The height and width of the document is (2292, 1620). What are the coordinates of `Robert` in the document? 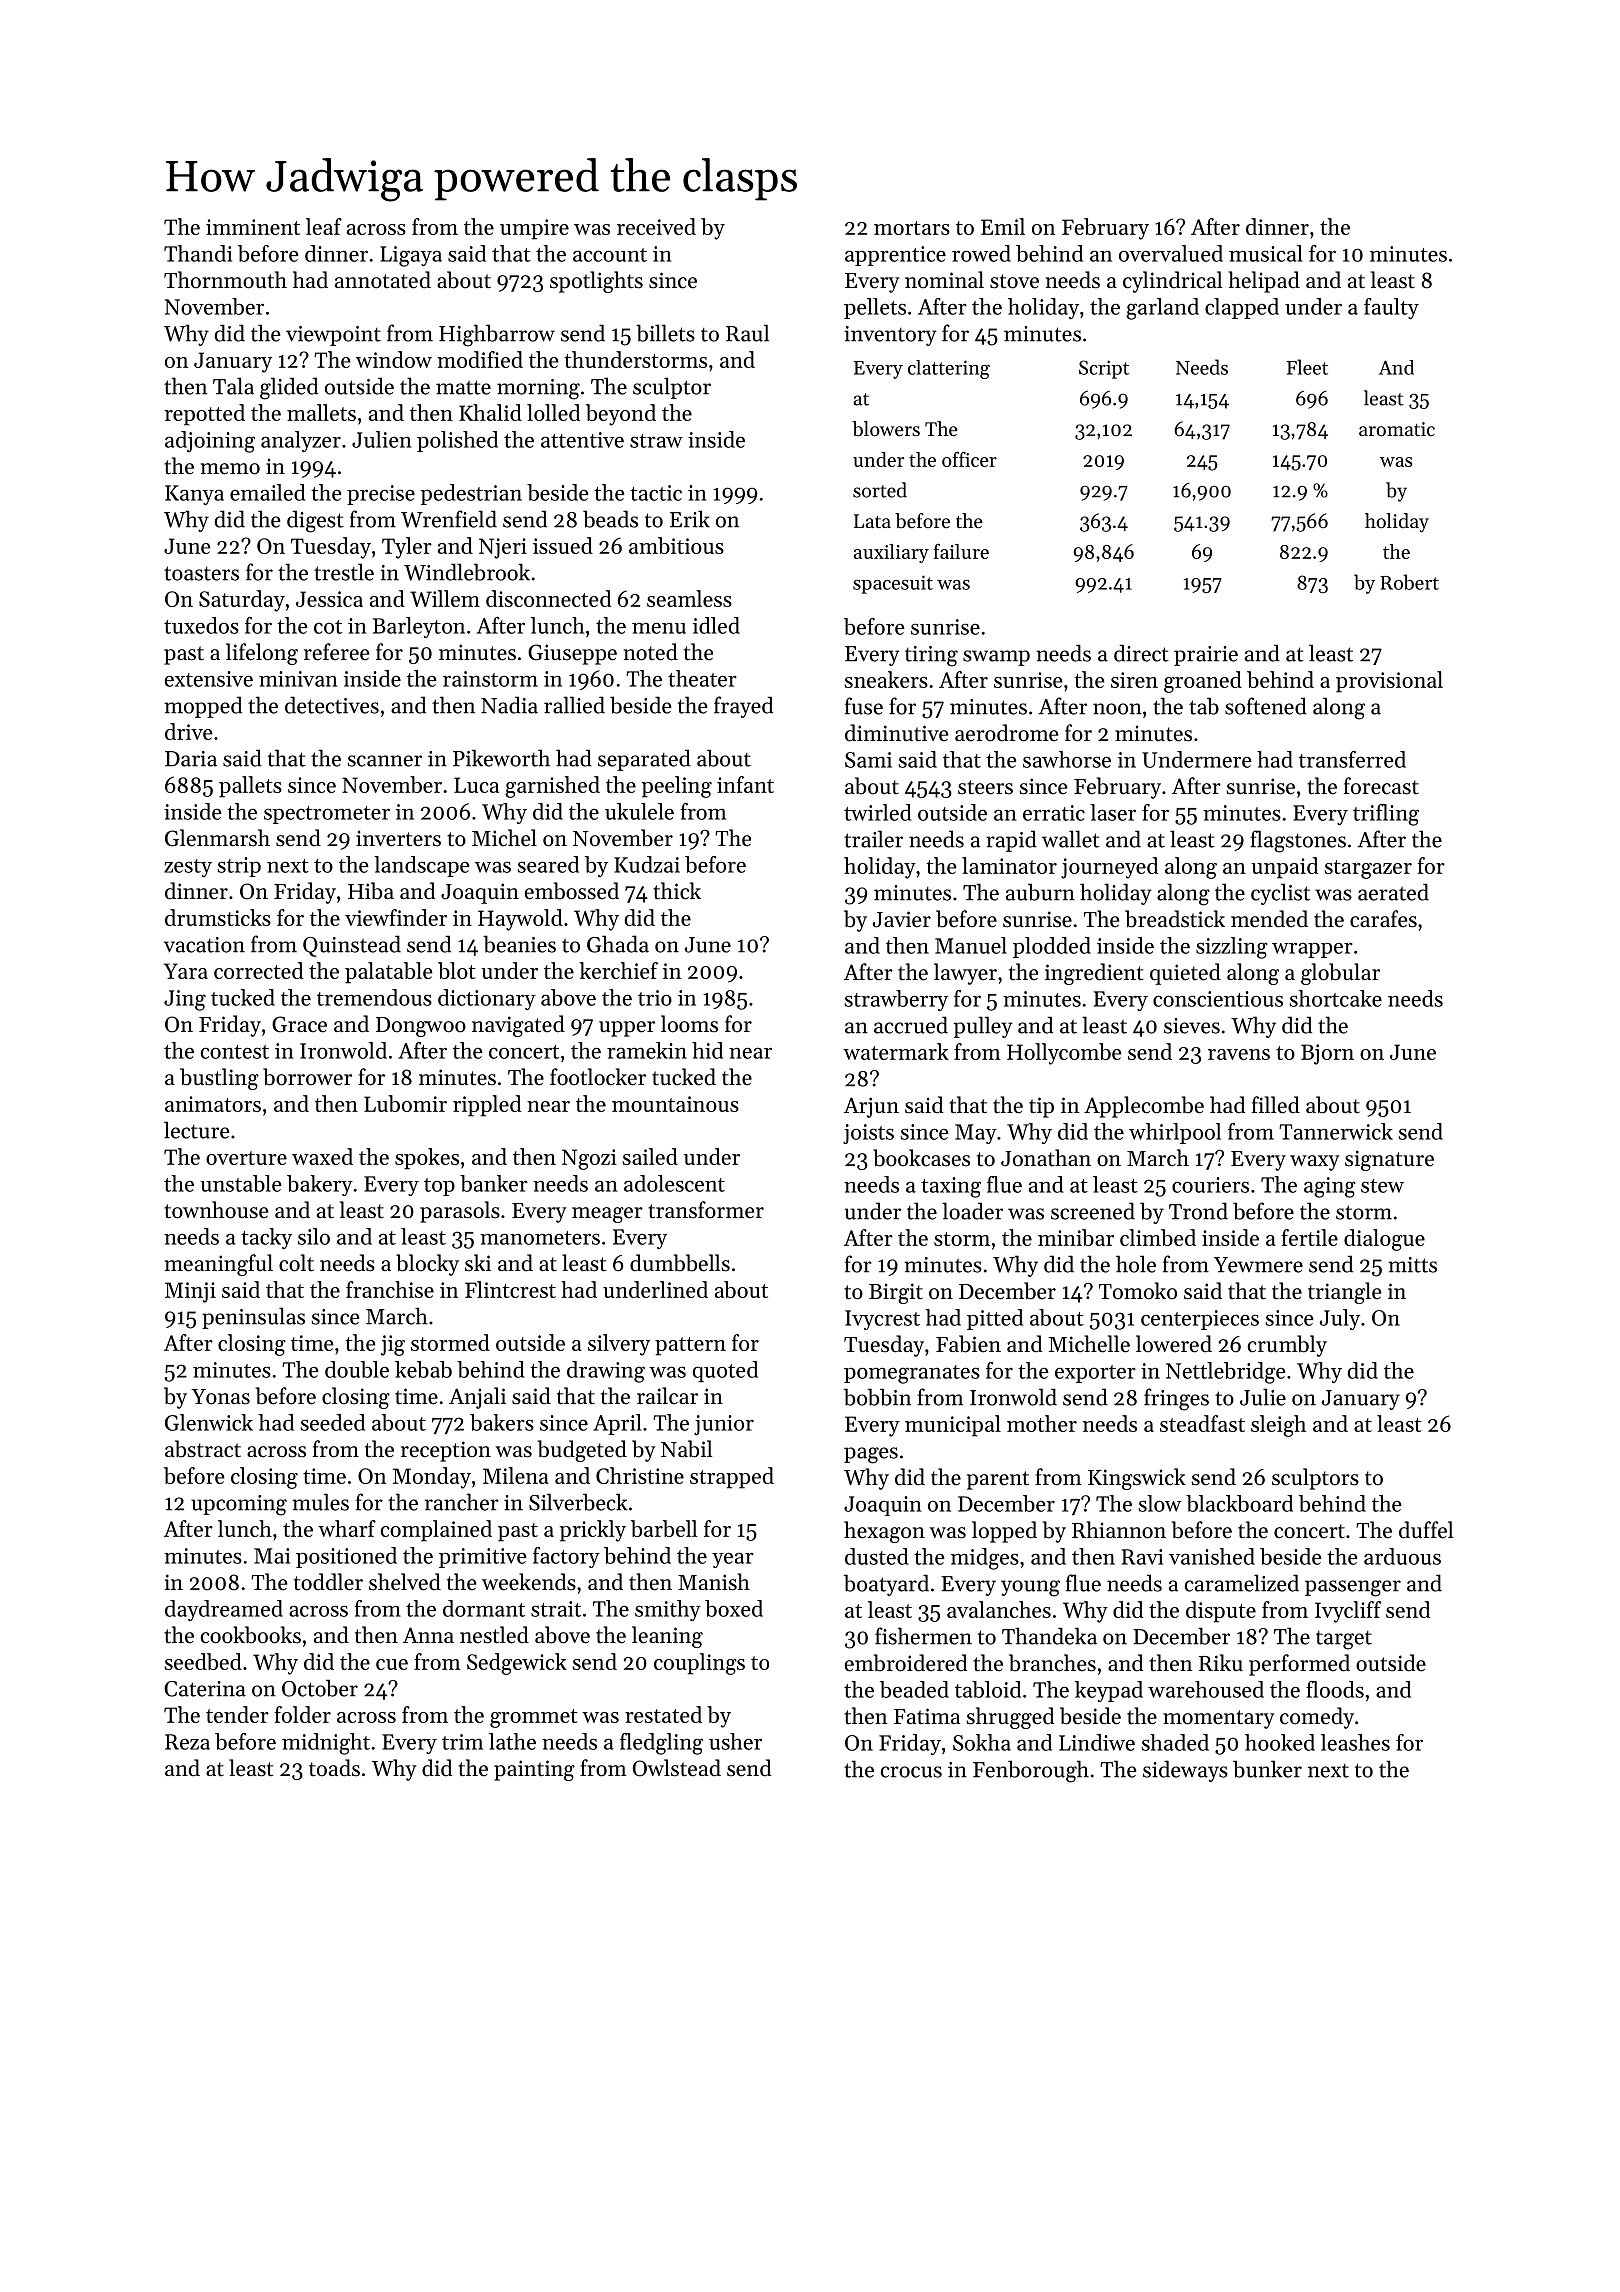 It's located at (1409, 582).
